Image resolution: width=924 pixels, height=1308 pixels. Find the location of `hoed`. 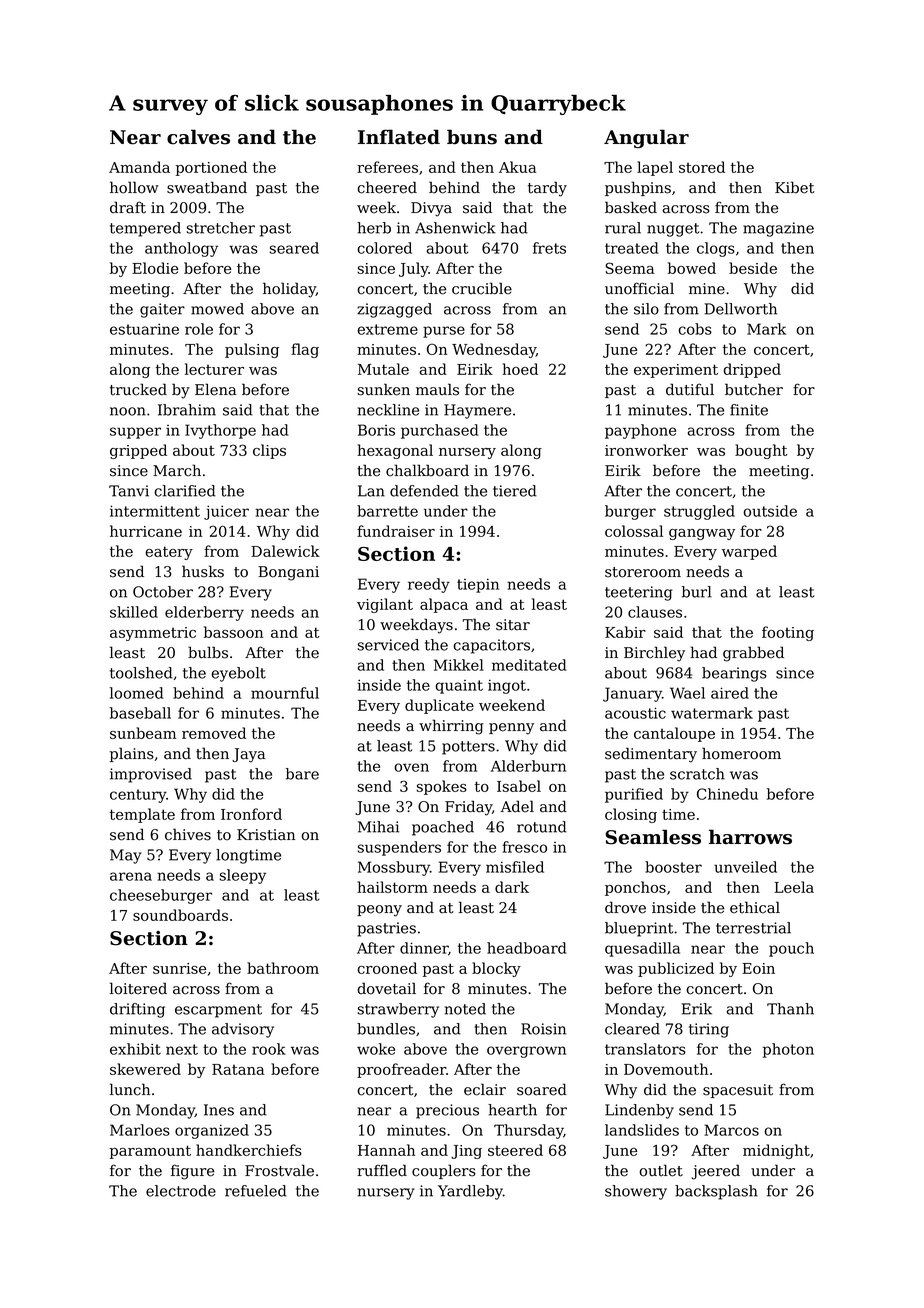

hoed is located at coordinates (520, 369).
